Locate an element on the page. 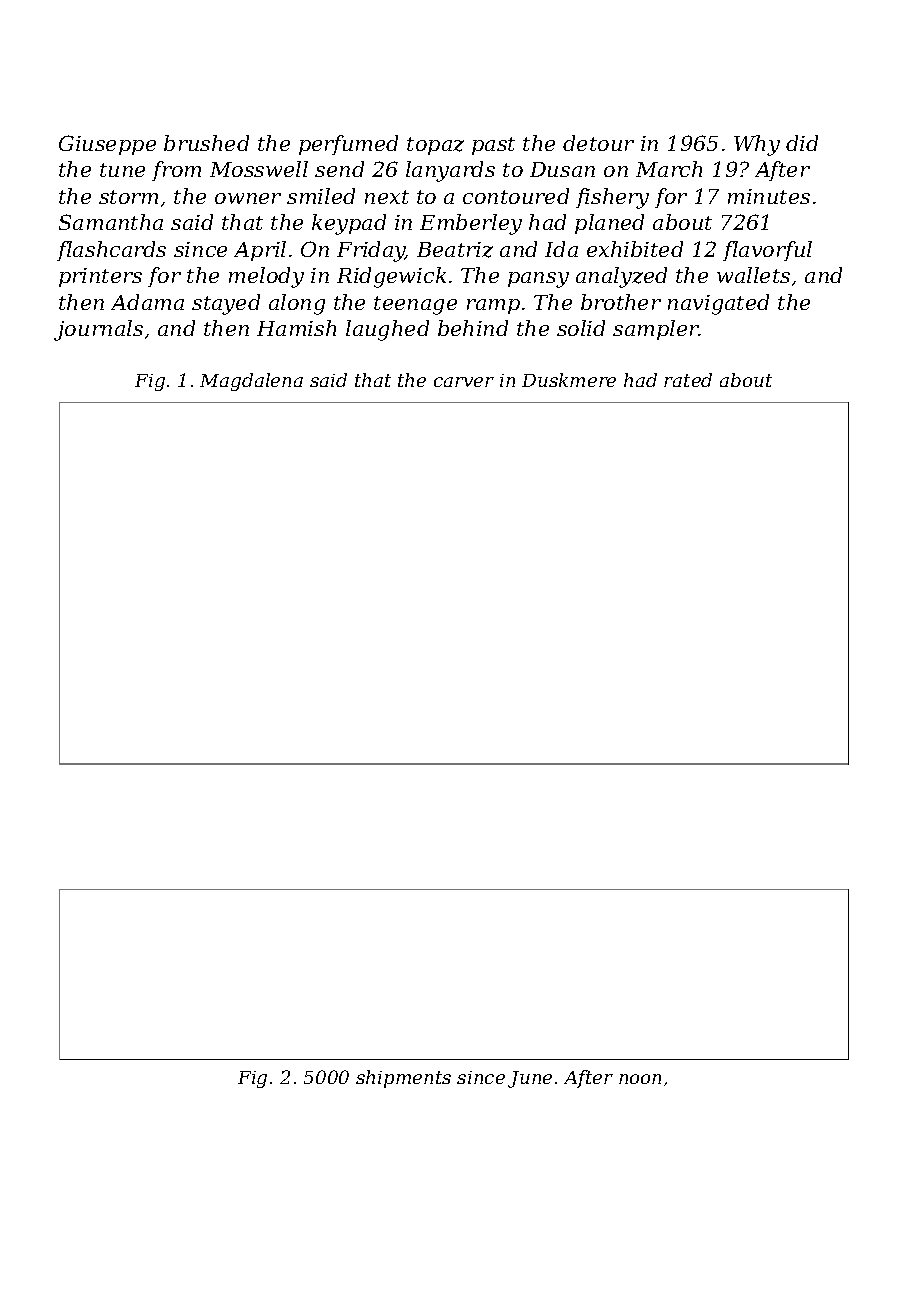  journals is located at coordinates (98, 330).
